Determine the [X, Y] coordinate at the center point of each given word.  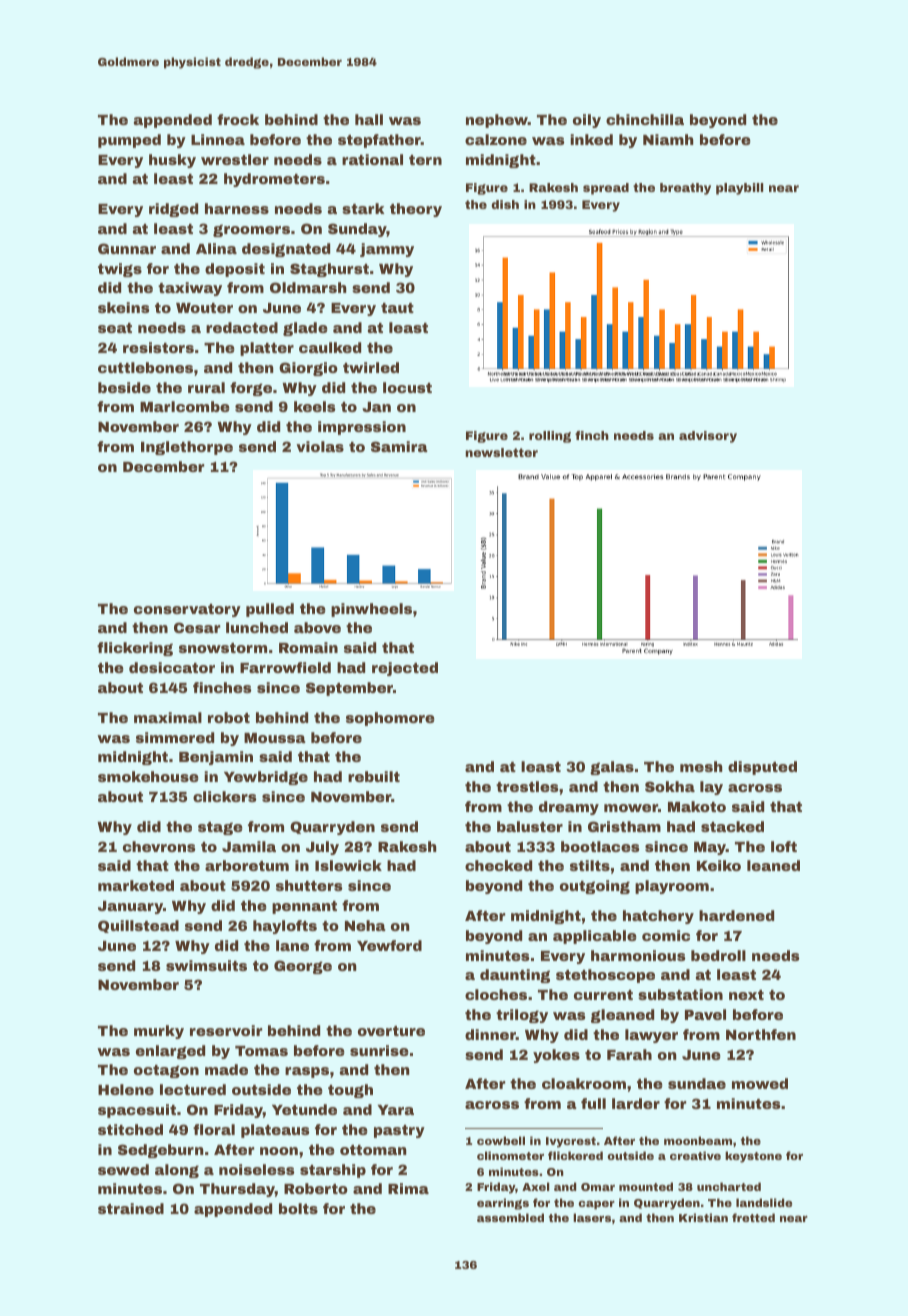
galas [612, 768]
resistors [158, 347]
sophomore [390, 719]
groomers [251, 230]
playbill [739, 189]
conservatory [187, 610]
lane [292, 945]
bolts [298, 1208]
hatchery [658, 917]
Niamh [668, 139]
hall [369, 119]
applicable [595, 937]
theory [416, 210]
